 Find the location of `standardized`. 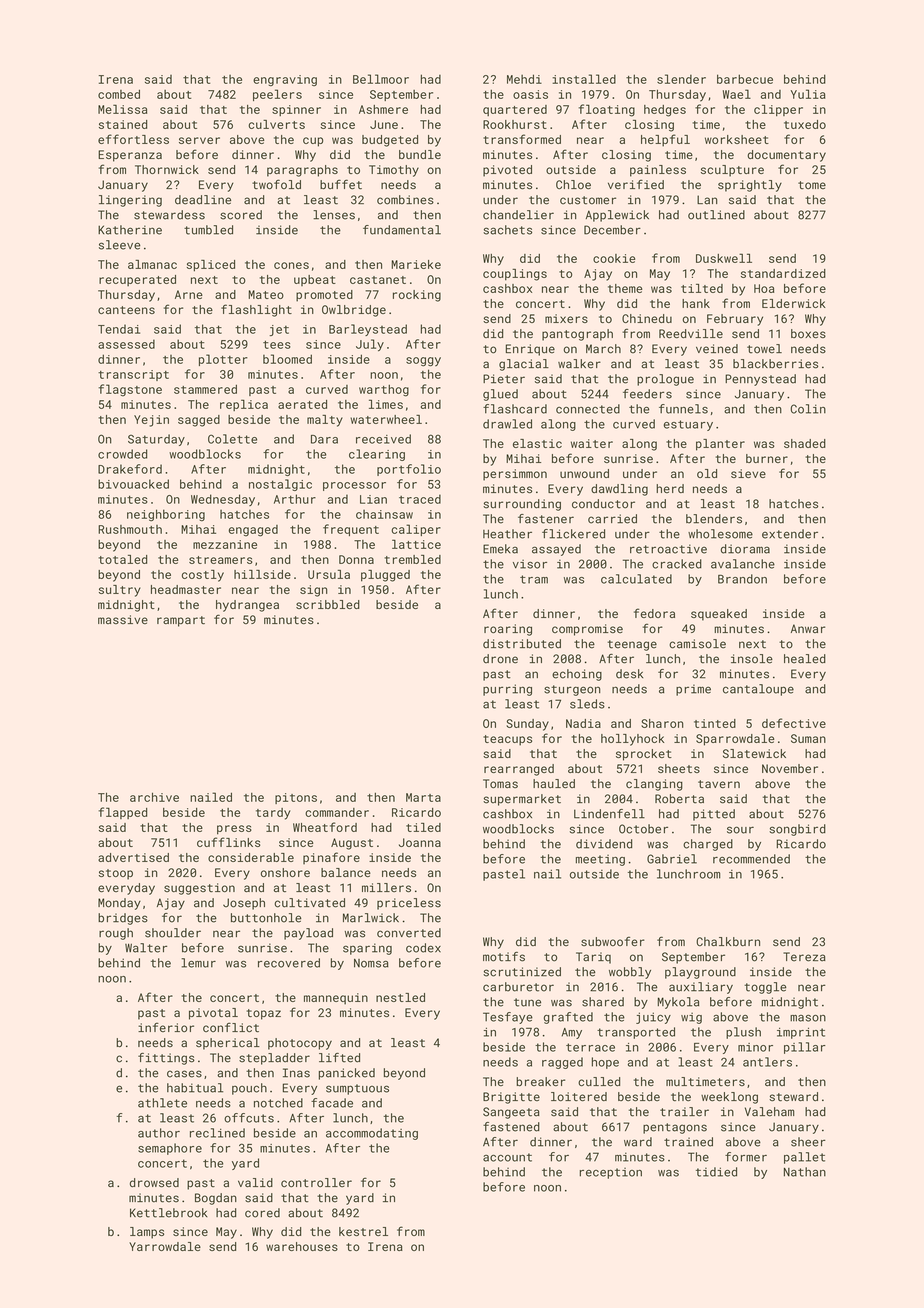

standardized is located at coordinates (783, 273).
